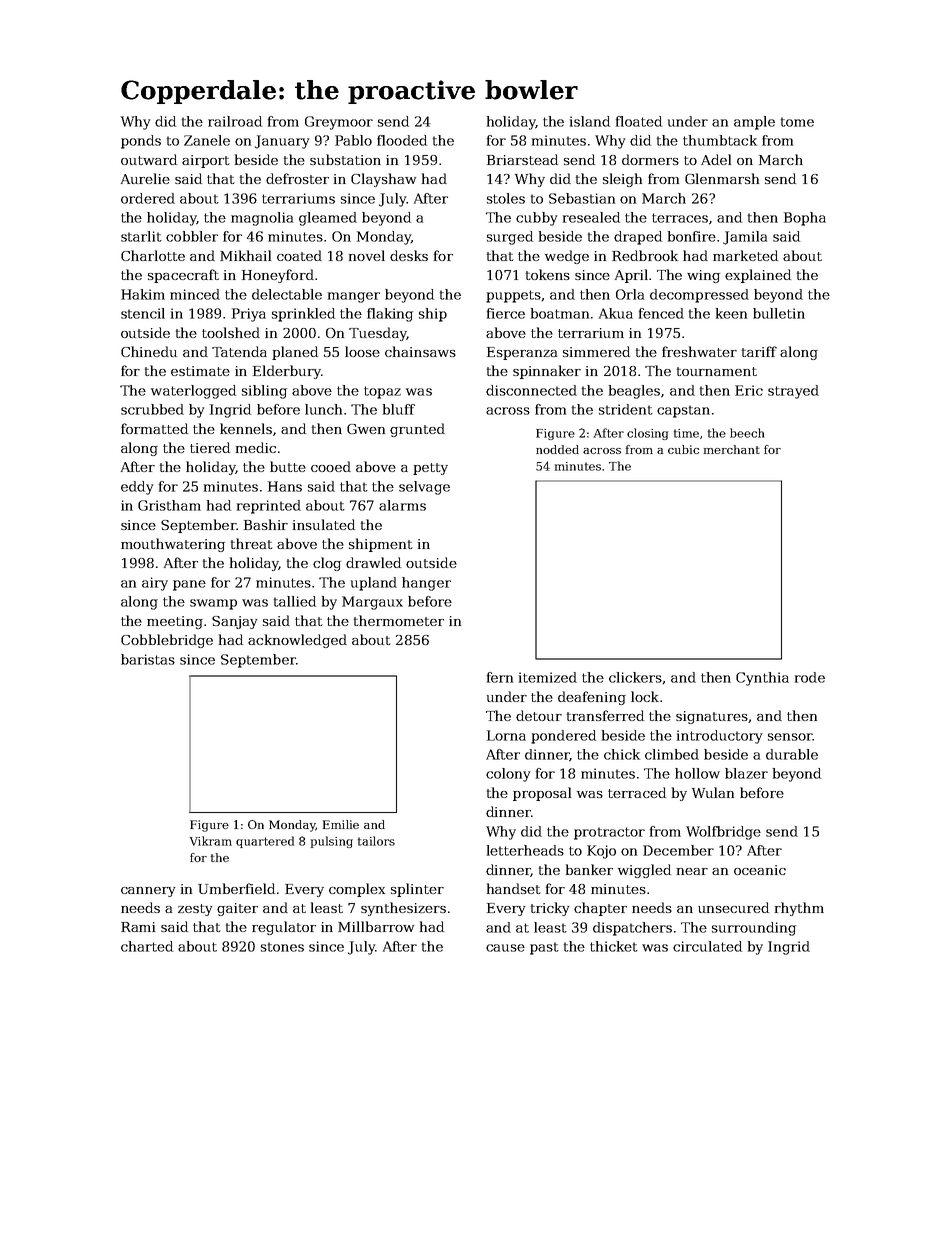  I want to click on chainsaws, so click(420, 351).
